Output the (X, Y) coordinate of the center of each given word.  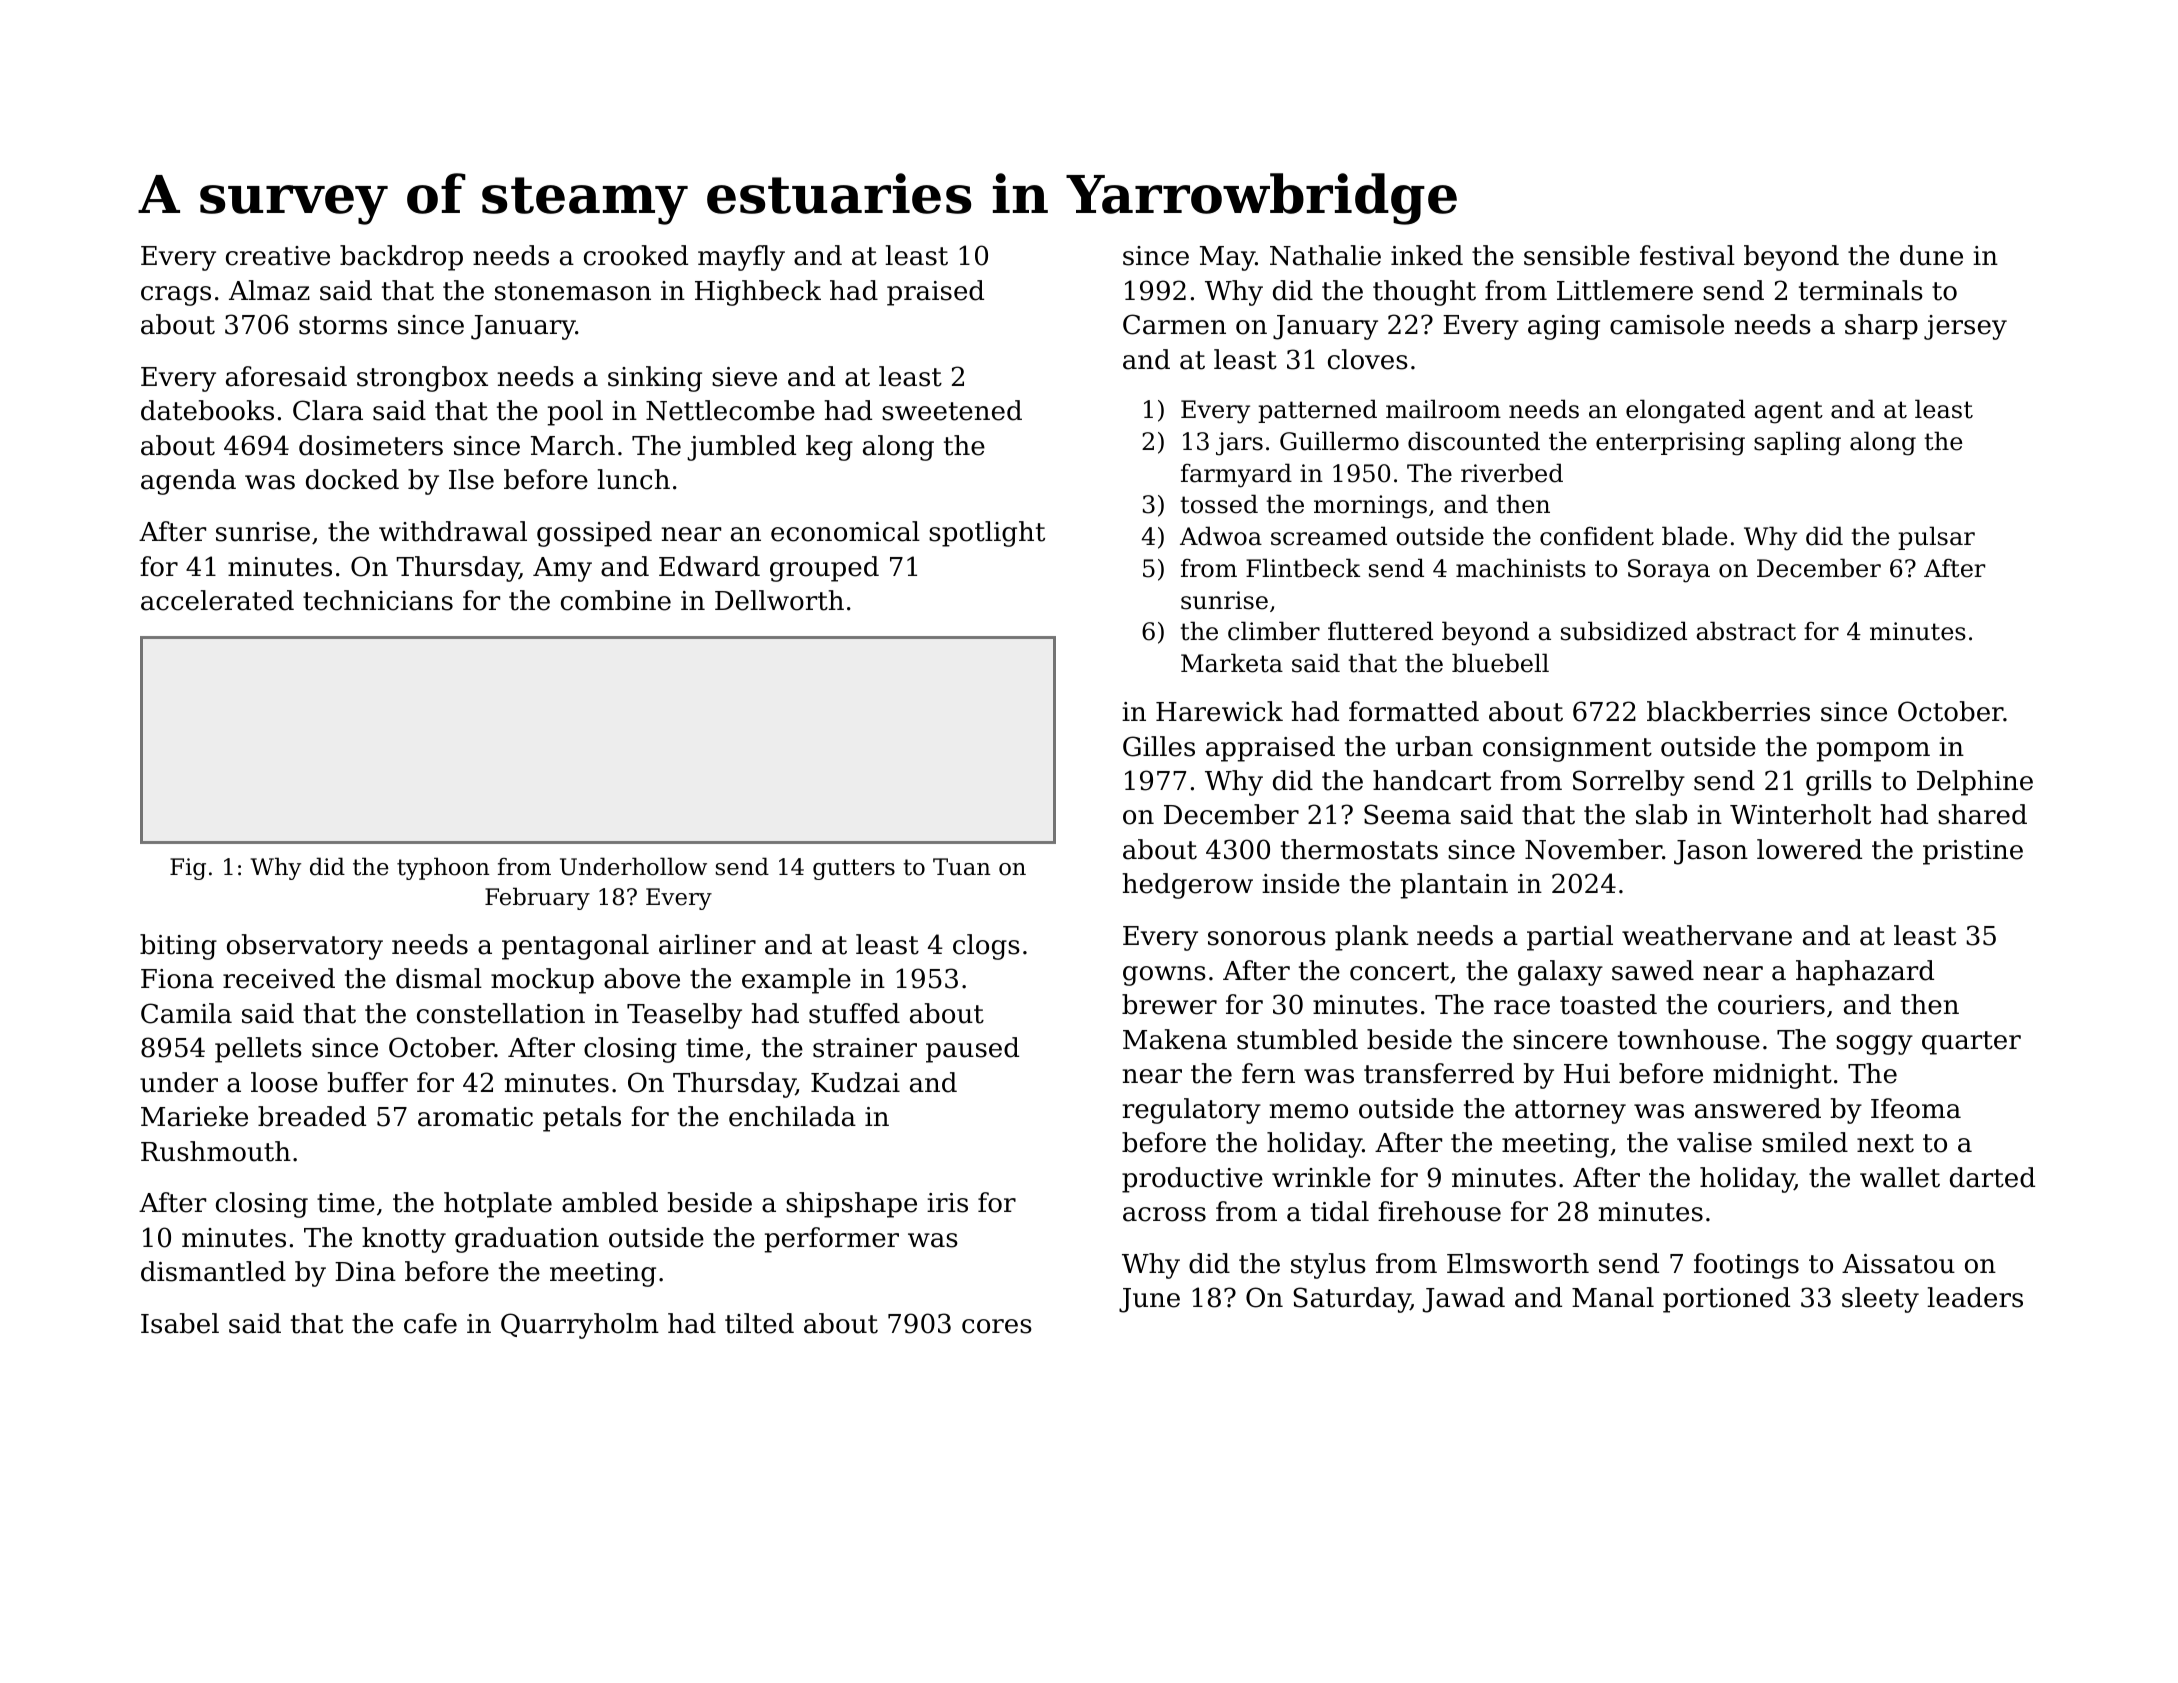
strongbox (422, 379)
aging (1564, 327)
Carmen (1174, 324)
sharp (1881, 327)
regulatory (1192, 1111)
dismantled (213, 1271)
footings (1746, 1266)
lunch (633, 479)
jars (1239, 444)
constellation (501, 1013)
